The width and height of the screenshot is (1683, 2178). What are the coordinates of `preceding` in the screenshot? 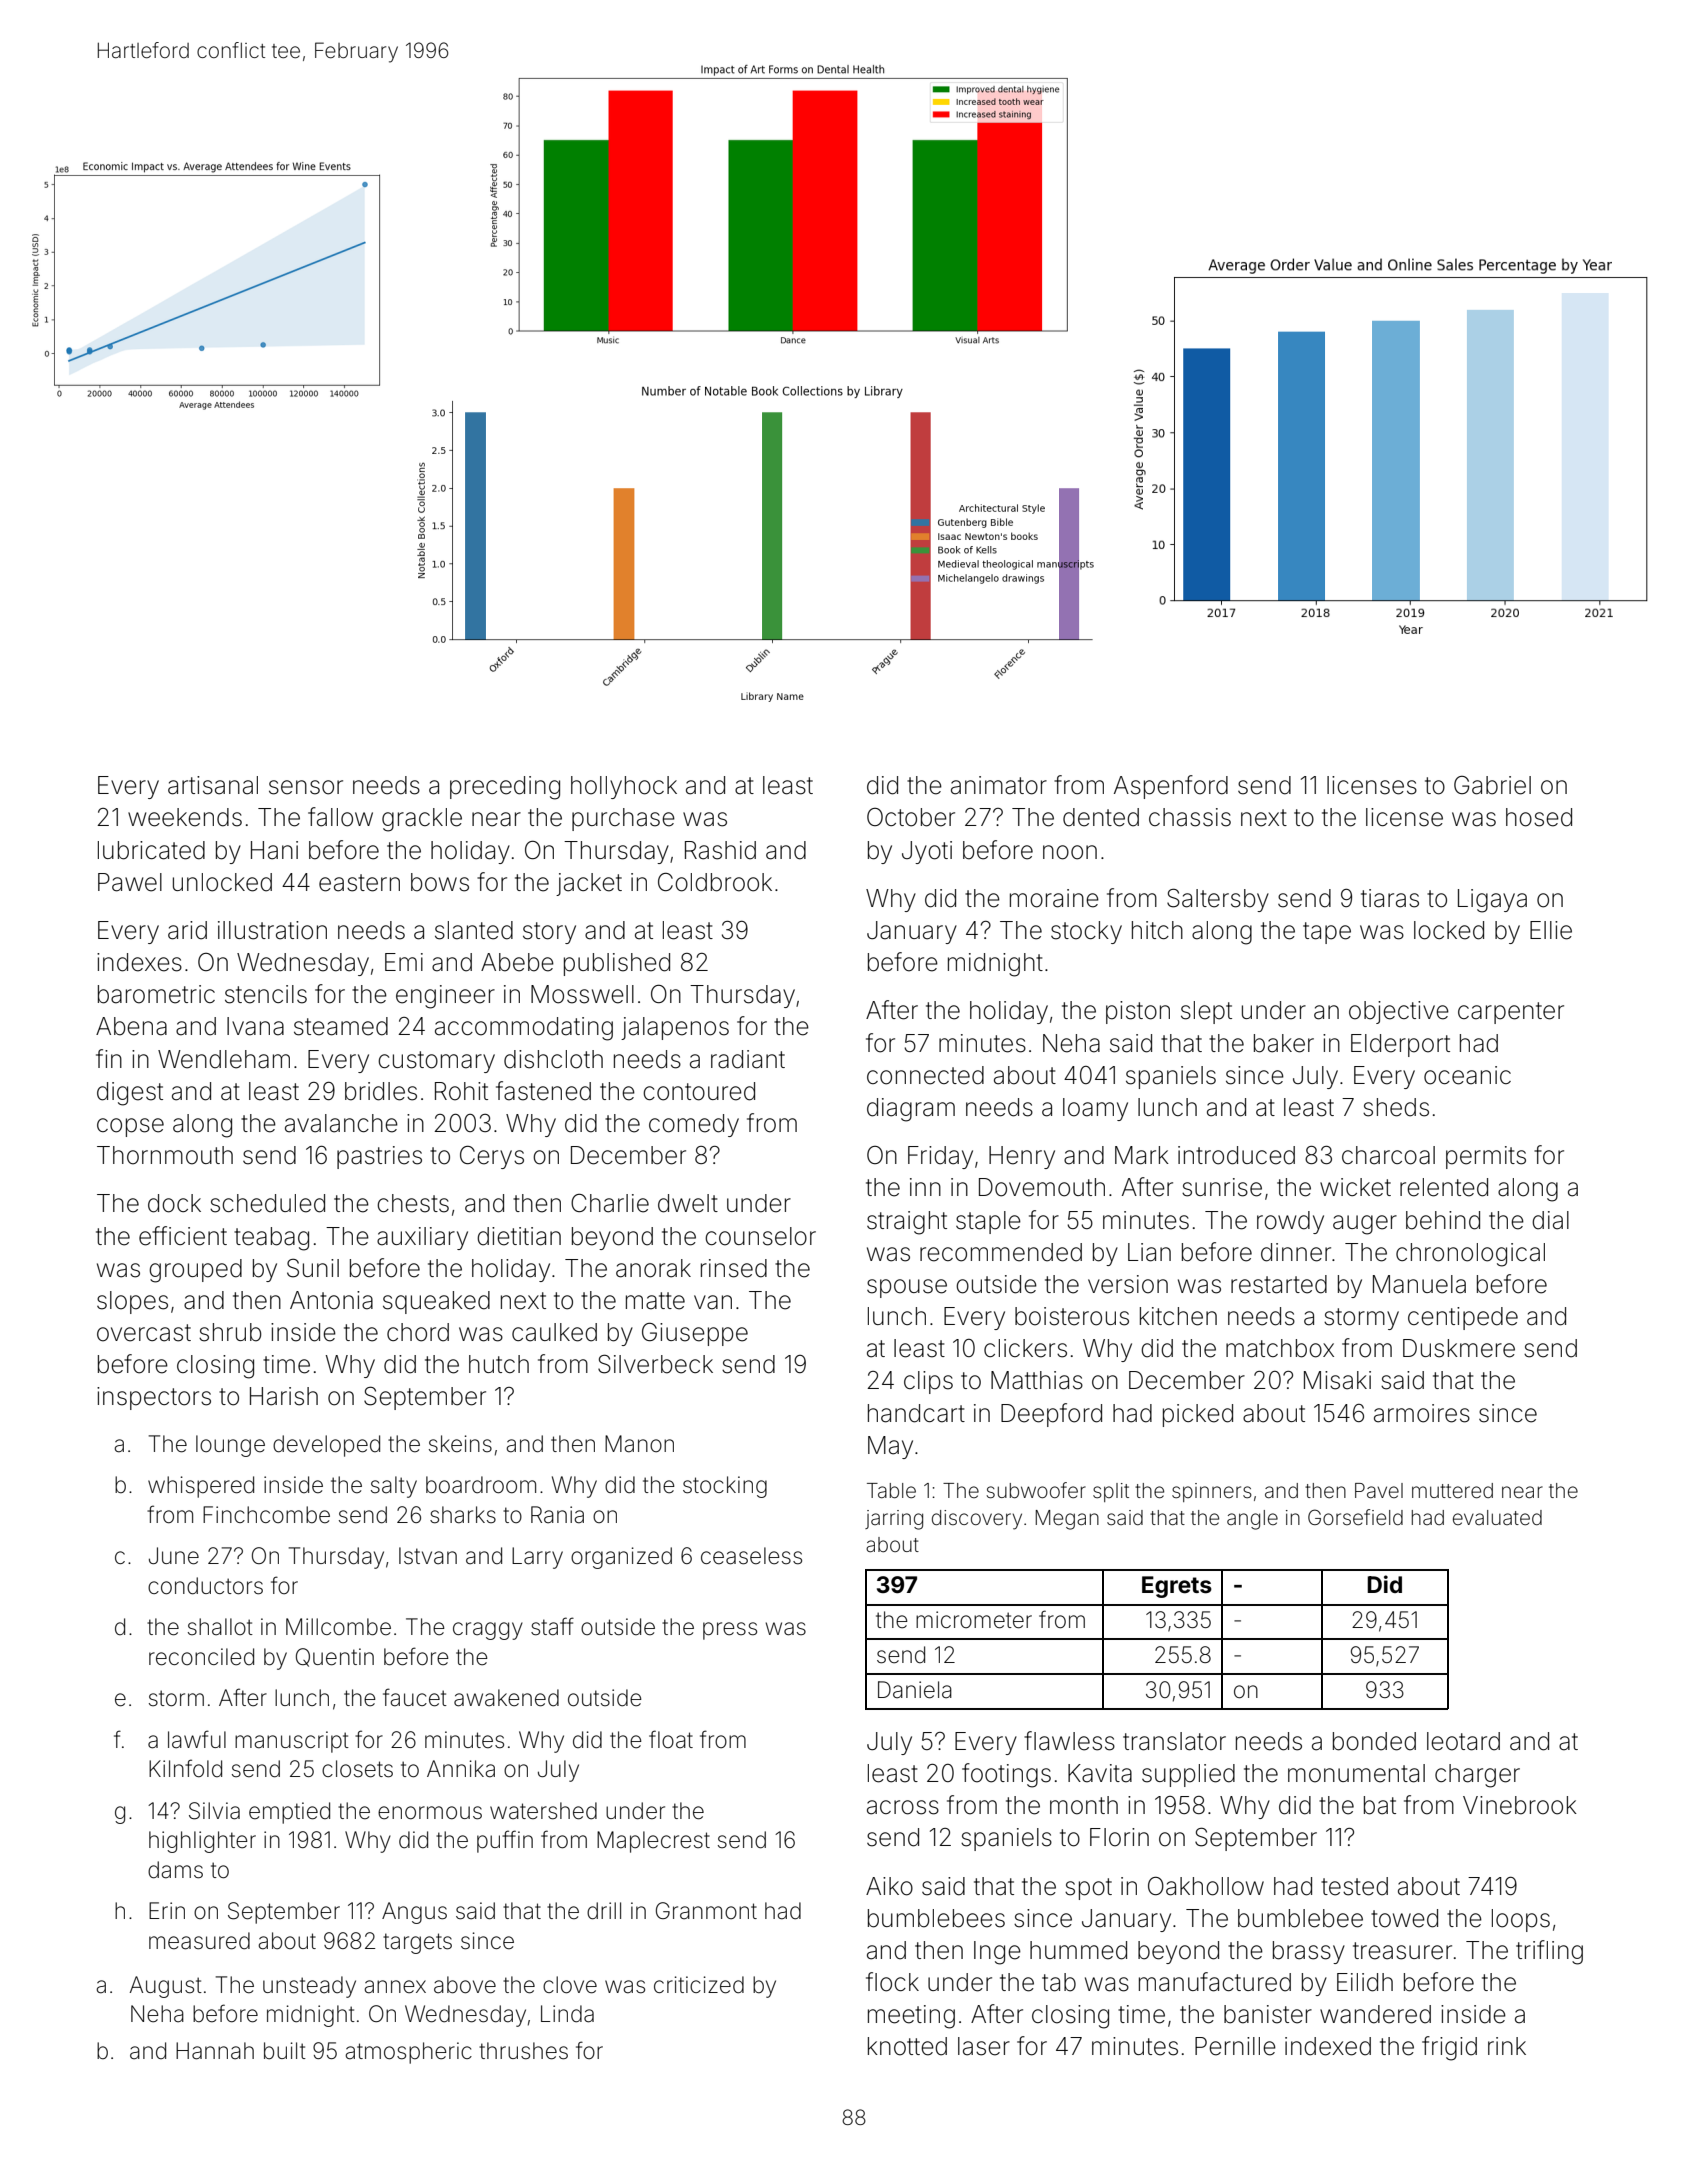 It's located at (505, 788).
